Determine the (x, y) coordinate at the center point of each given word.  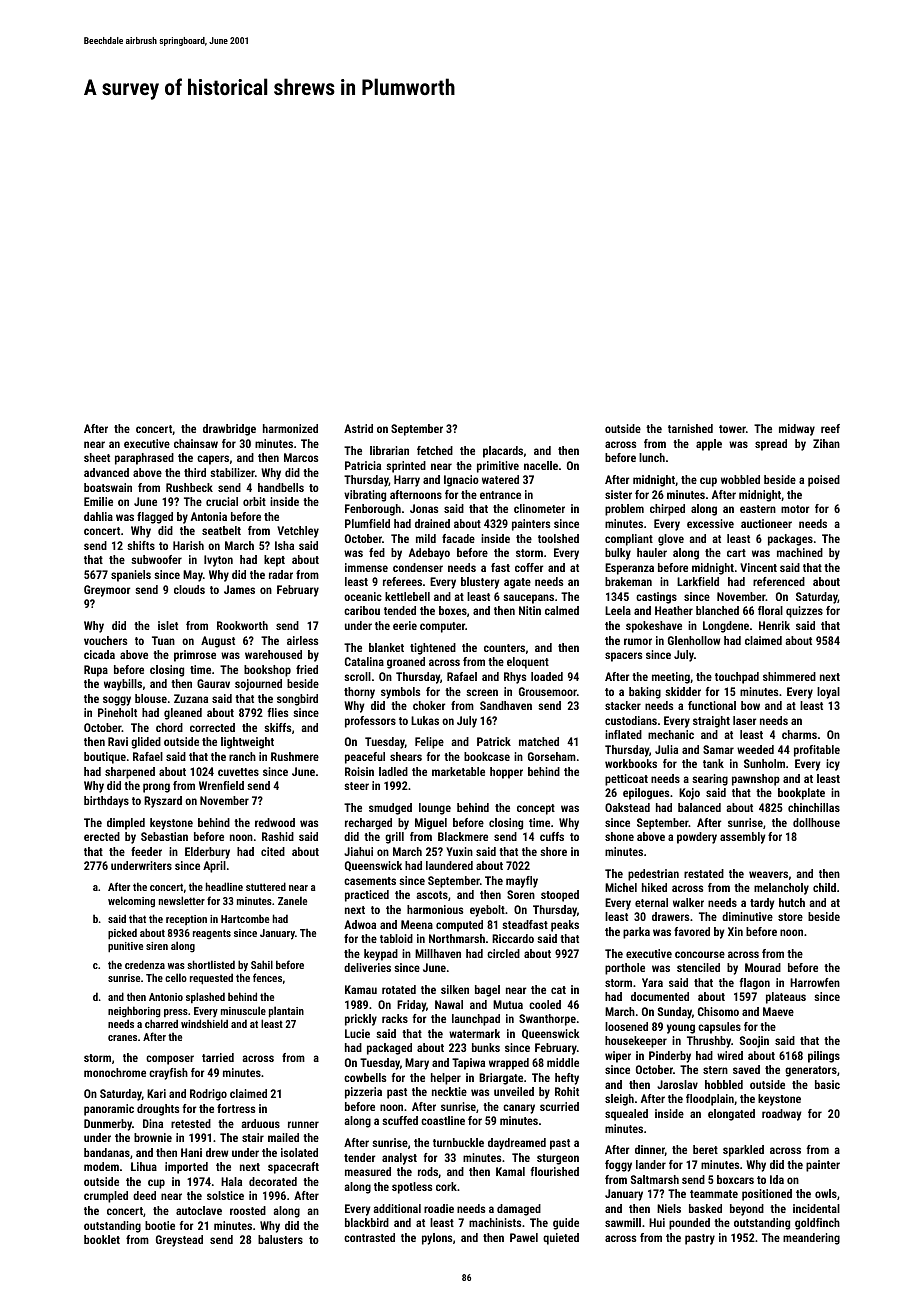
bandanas (107, 1152)
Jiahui (358, 851)
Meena (417, 924)
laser (744, 720)
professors (370, 722)
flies (278, 712)
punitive (125, 947)
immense (366, 567)
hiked (654, 887)
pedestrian (653, 875)
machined (800, 552)
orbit (254, 501)
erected (102, 836)
